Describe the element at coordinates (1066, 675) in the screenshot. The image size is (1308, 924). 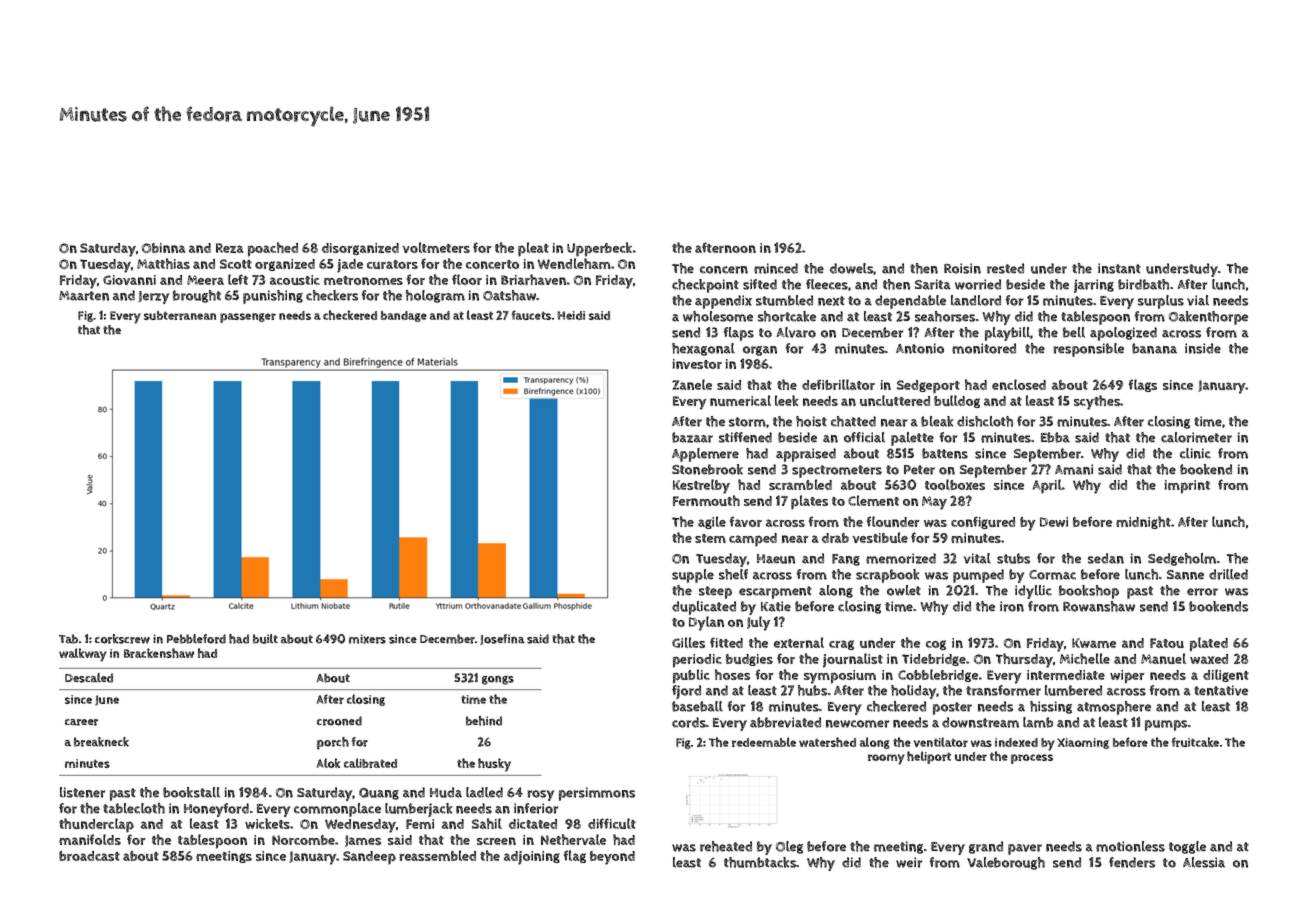
I see `intermediate` at that location.
